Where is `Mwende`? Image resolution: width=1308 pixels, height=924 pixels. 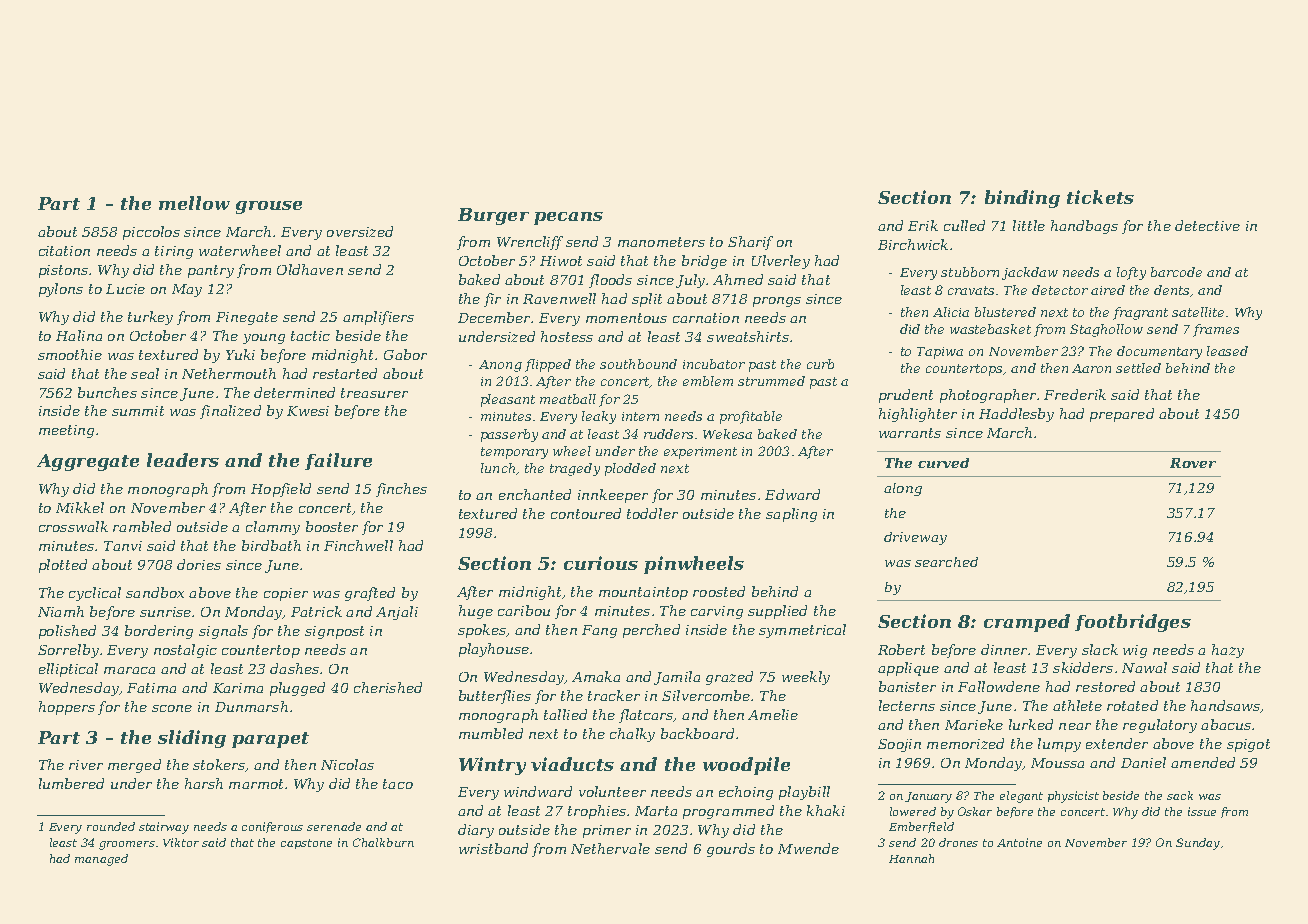
Mwende is located at coordinates (808, 848).
